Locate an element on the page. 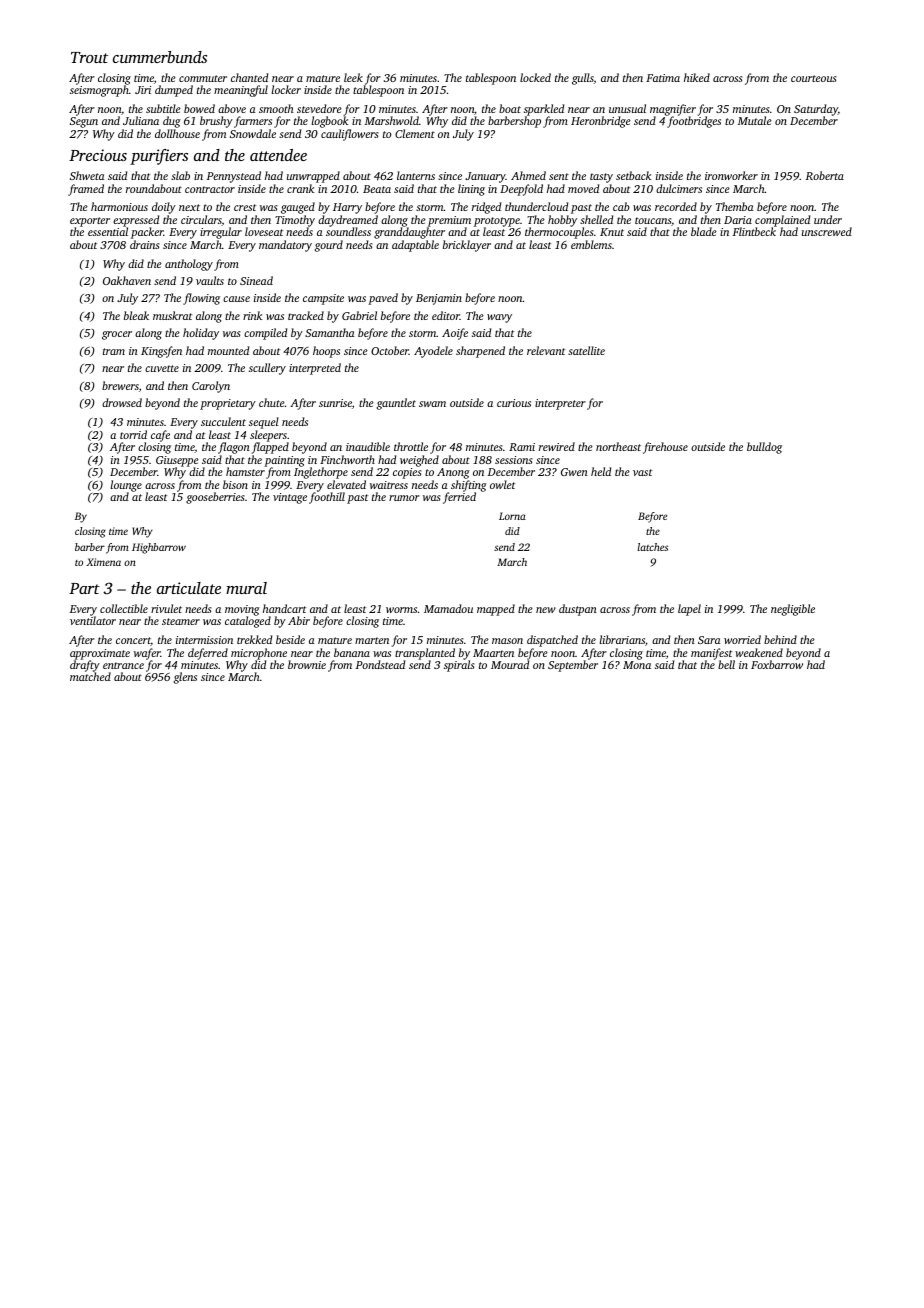  courteous is located at coordinates (813, 78).
